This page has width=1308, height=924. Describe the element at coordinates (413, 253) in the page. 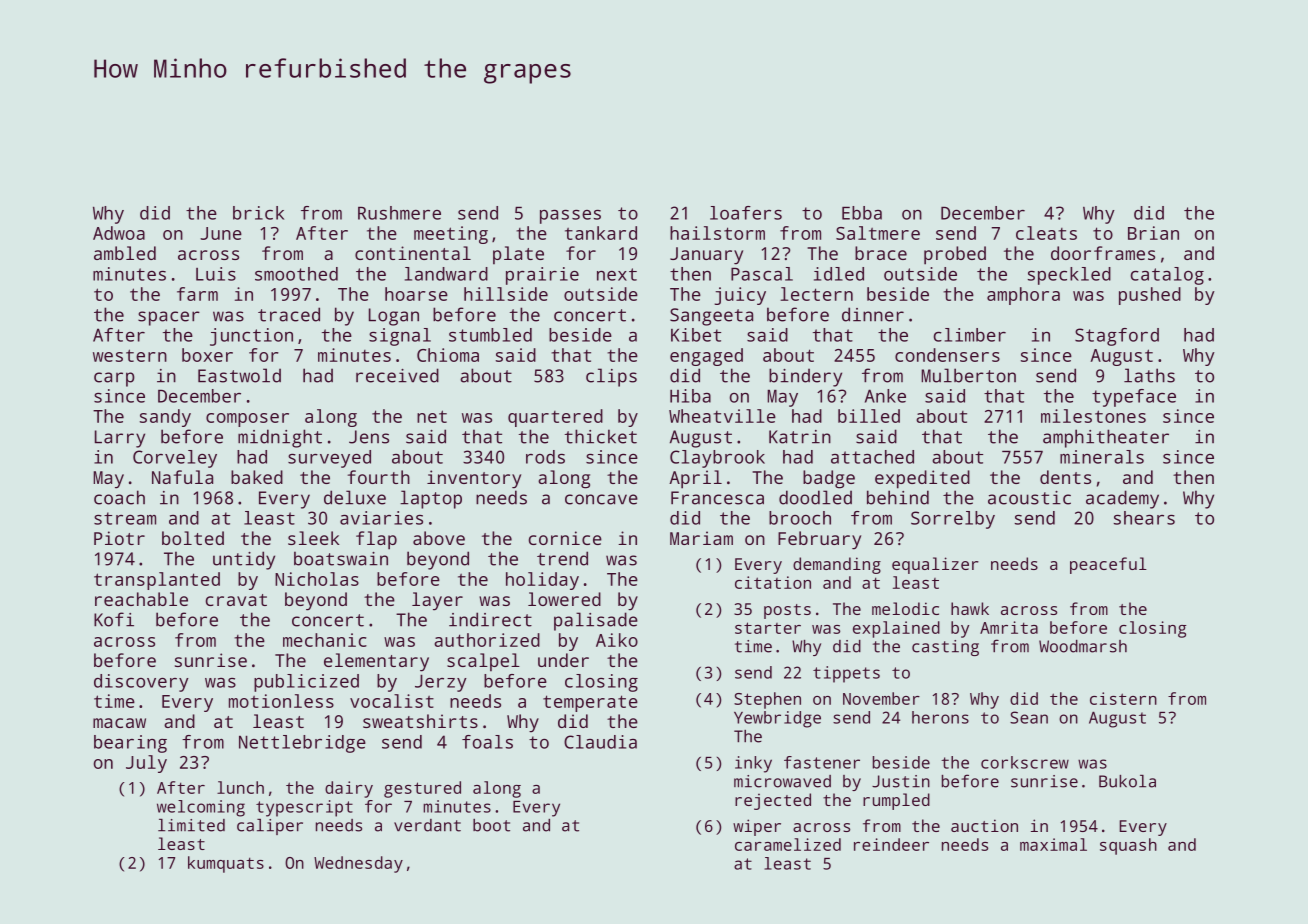

I see `continental` at that location.
